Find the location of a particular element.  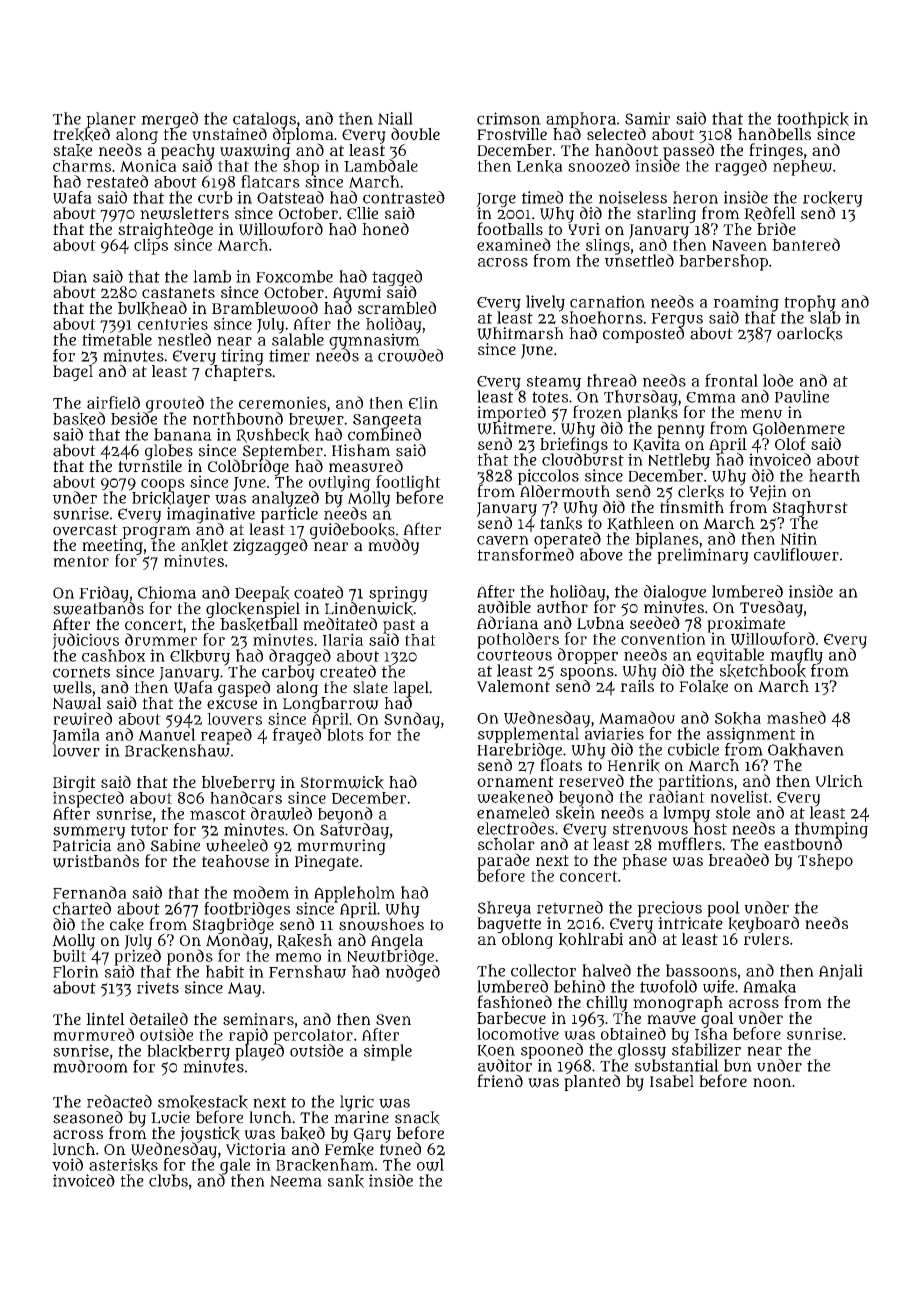

keyboard is located at coordinates (763, 924).
